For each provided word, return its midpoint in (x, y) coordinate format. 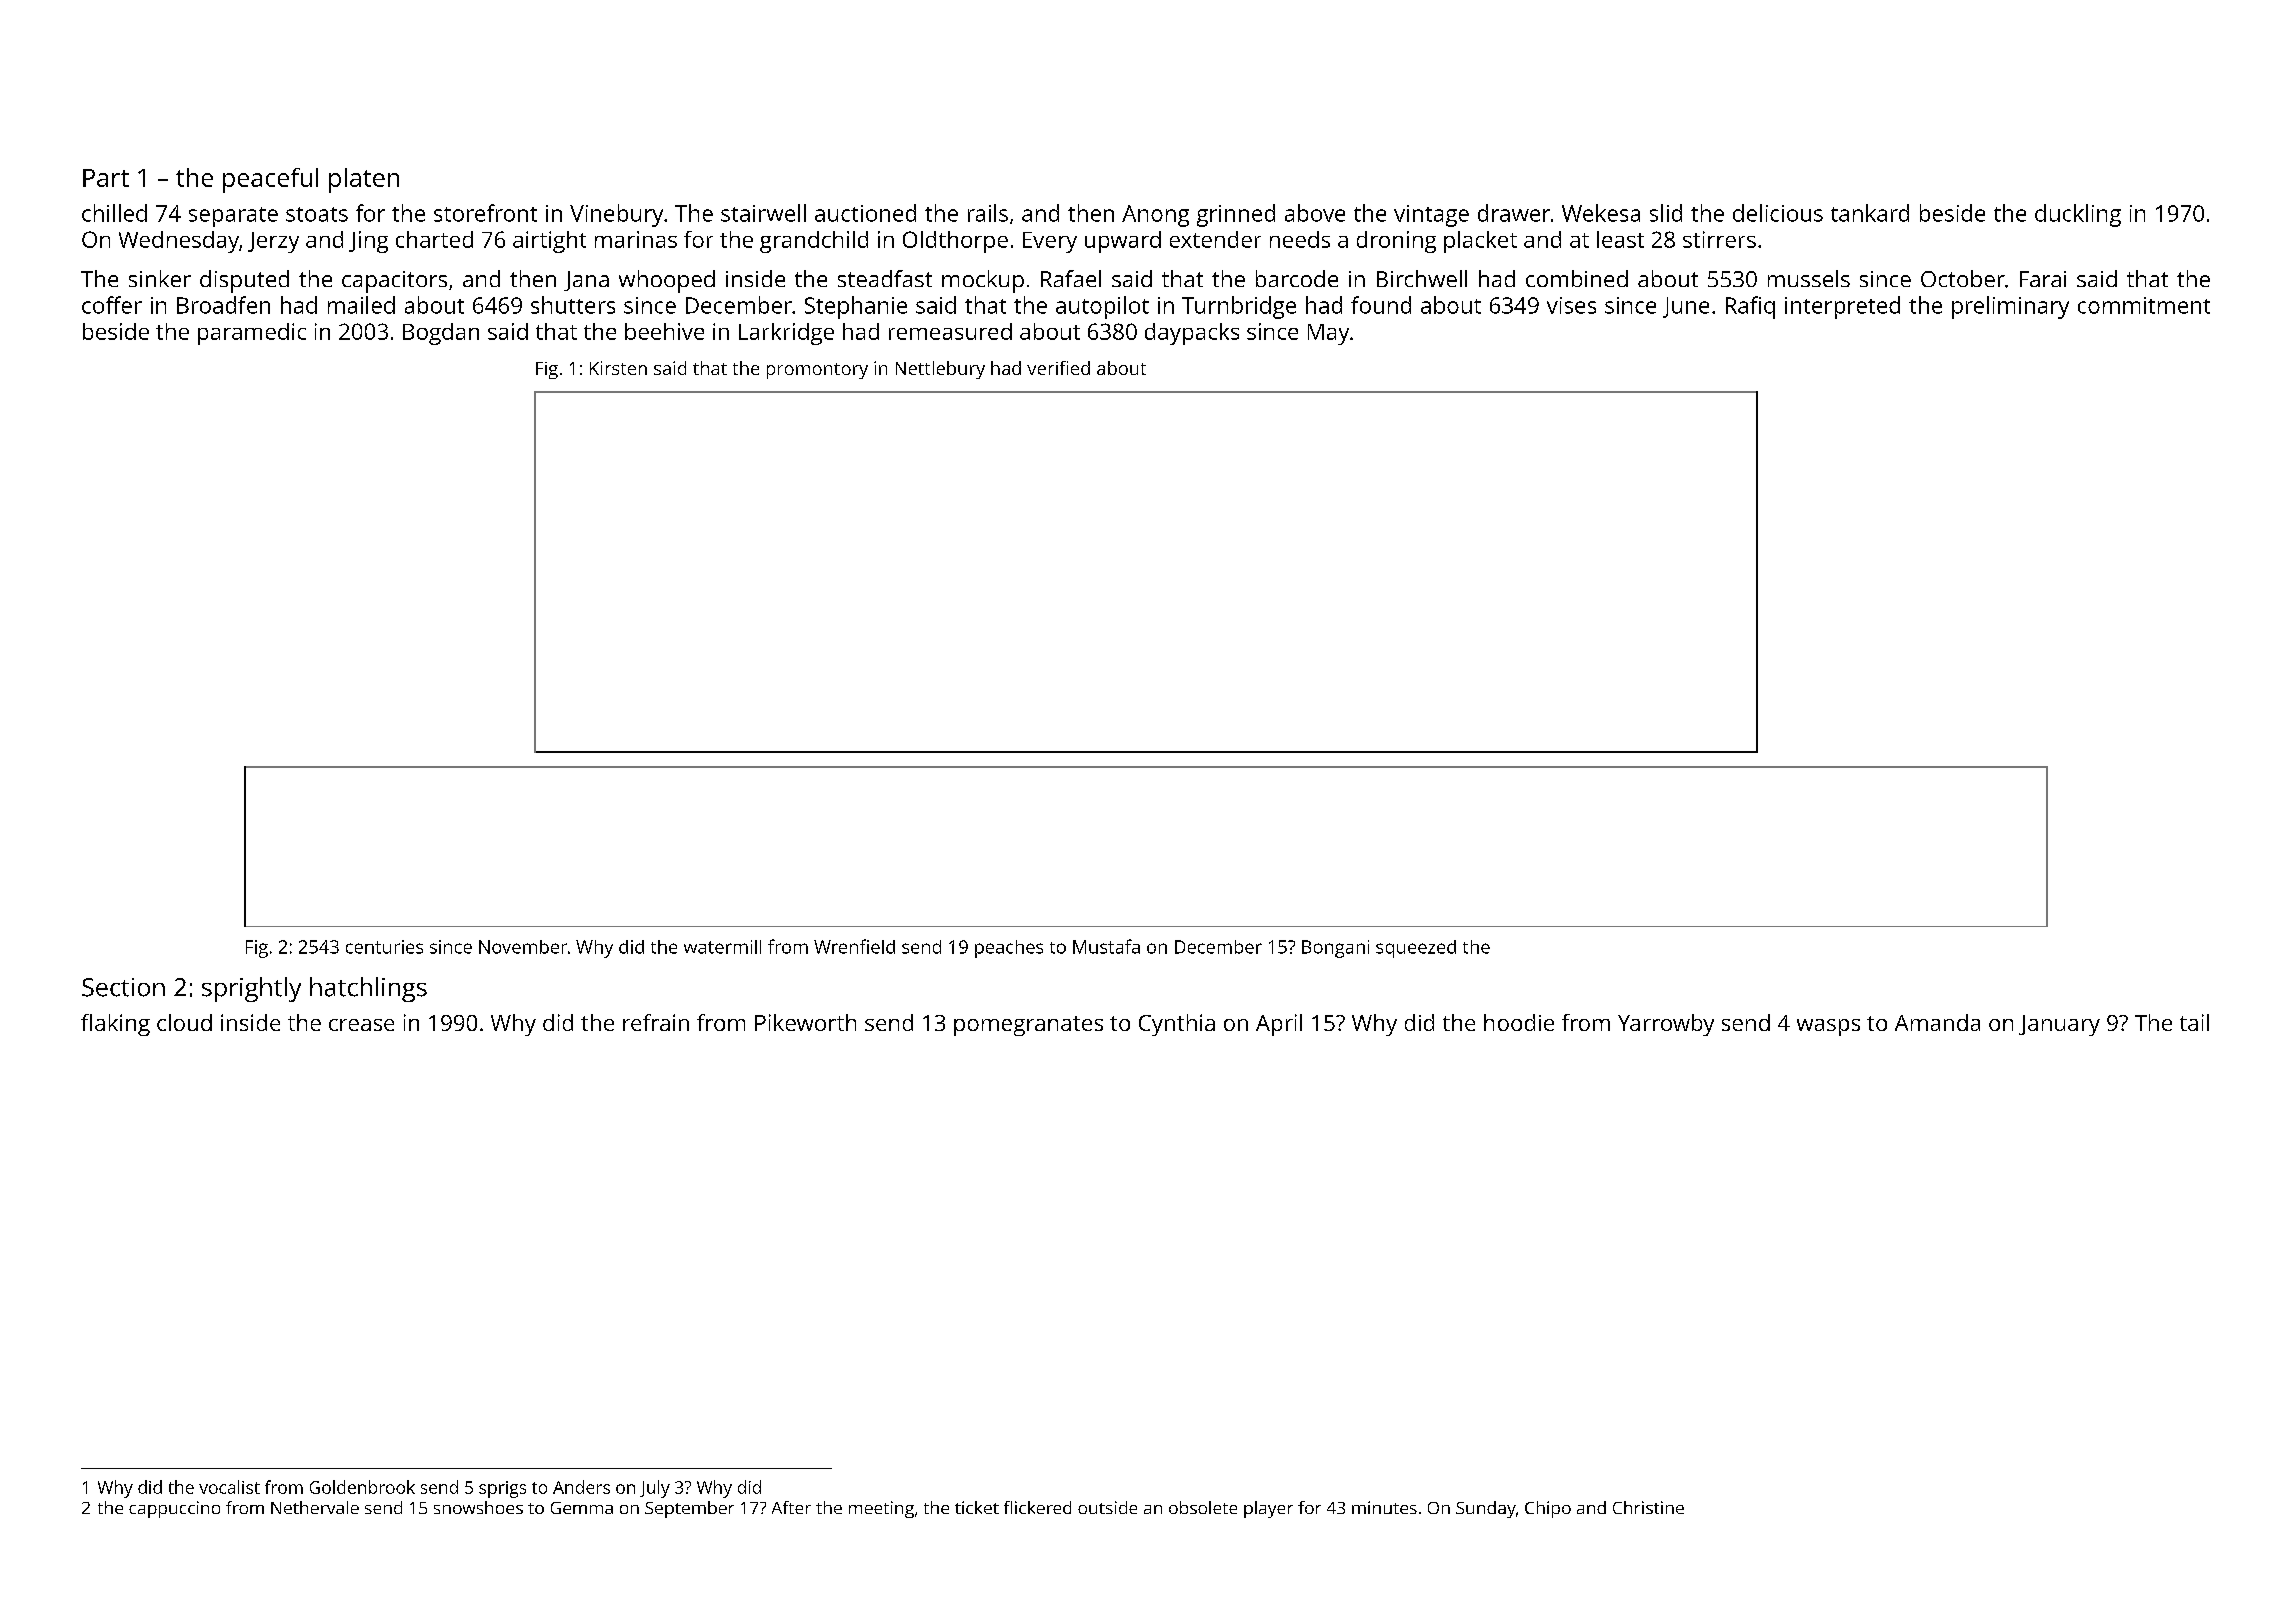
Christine (1648, 1507)
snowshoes (478, 1507)
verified (1058, 368)
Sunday (1486, 1509)
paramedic (252, 334)
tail (2194, 1022)
